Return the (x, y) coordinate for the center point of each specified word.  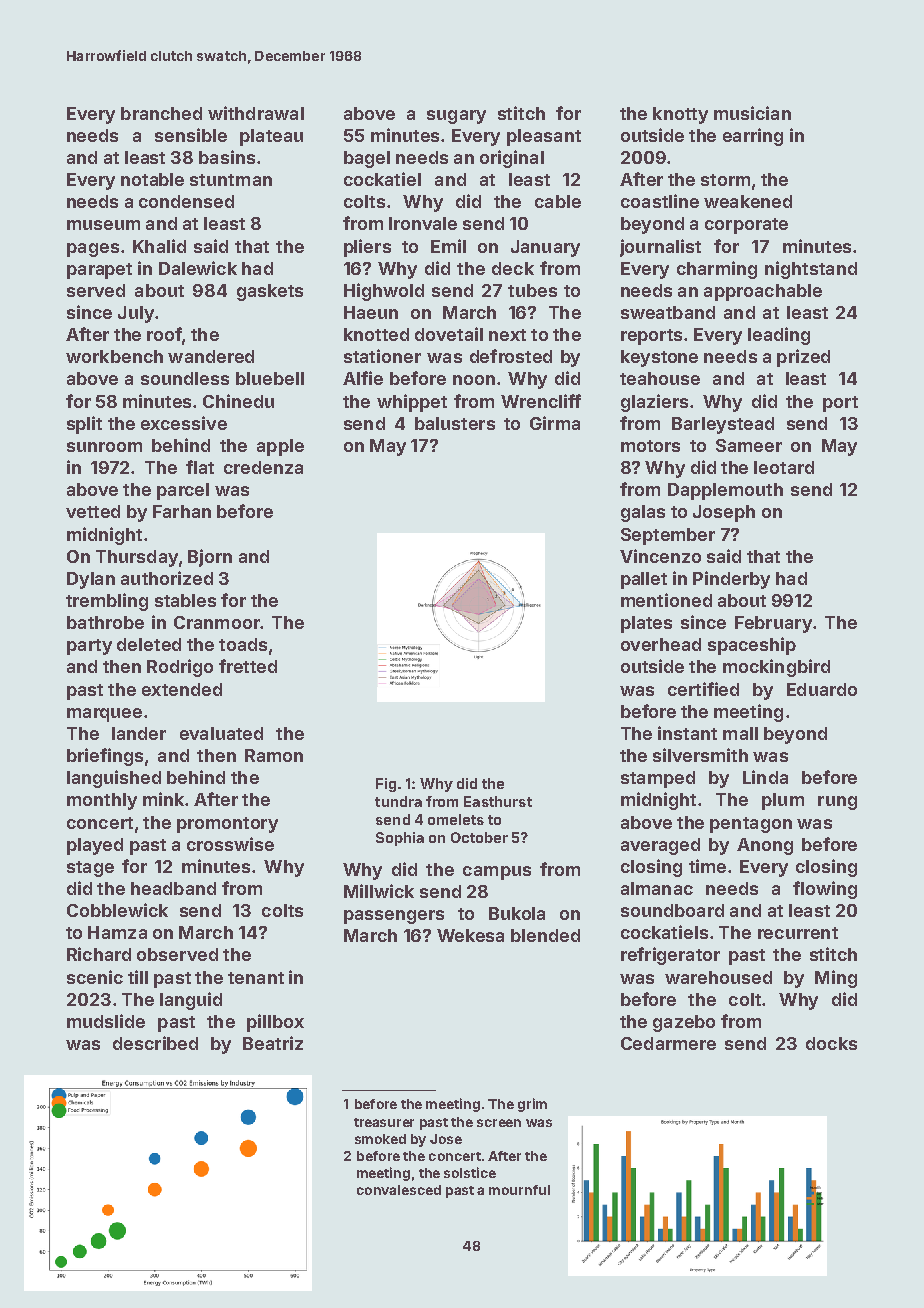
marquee (104, 715)
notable (152, 179)
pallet (644, 580)
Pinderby (731, 580)
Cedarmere (668, 1043)
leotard (784, 467)
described (155, 1043)
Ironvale (423, 223)
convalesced (399, 1190)
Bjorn (210, 558)
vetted (93, 511)
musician (752, 113)
